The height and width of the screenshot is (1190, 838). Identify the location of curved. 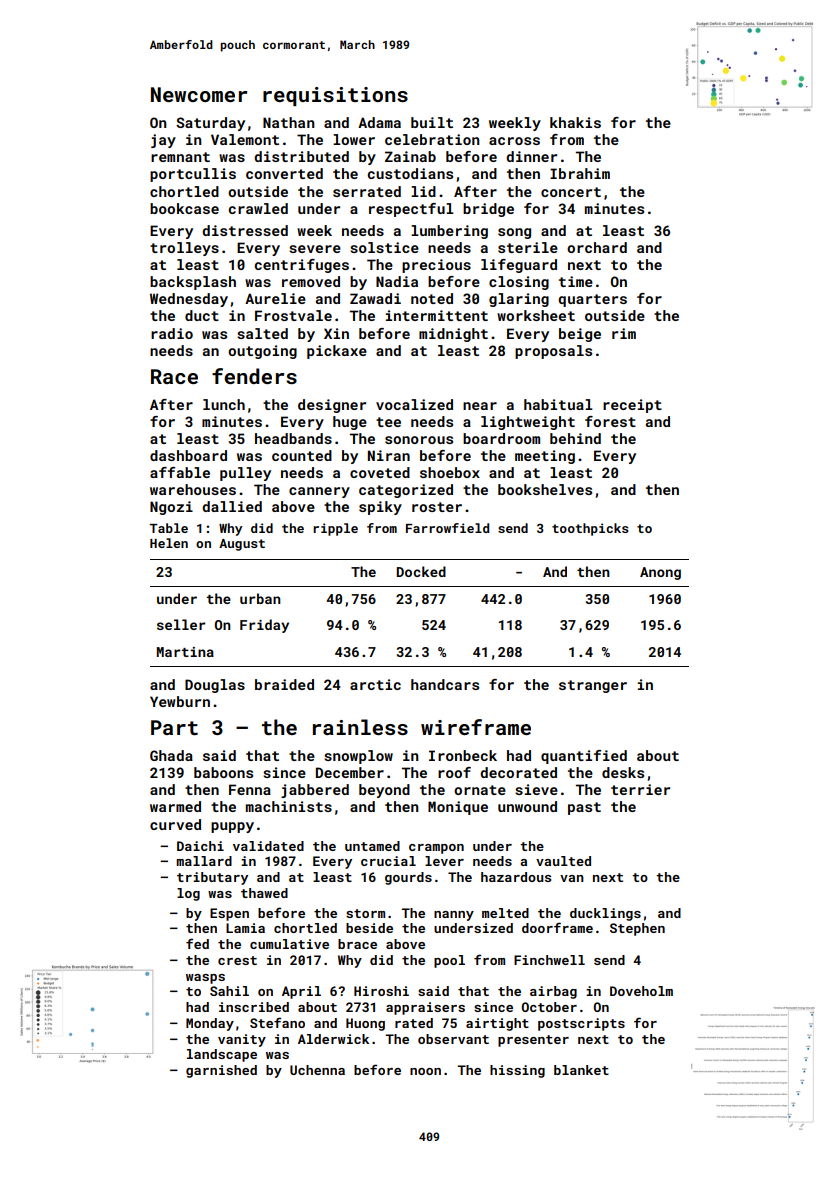
(175, 824).
